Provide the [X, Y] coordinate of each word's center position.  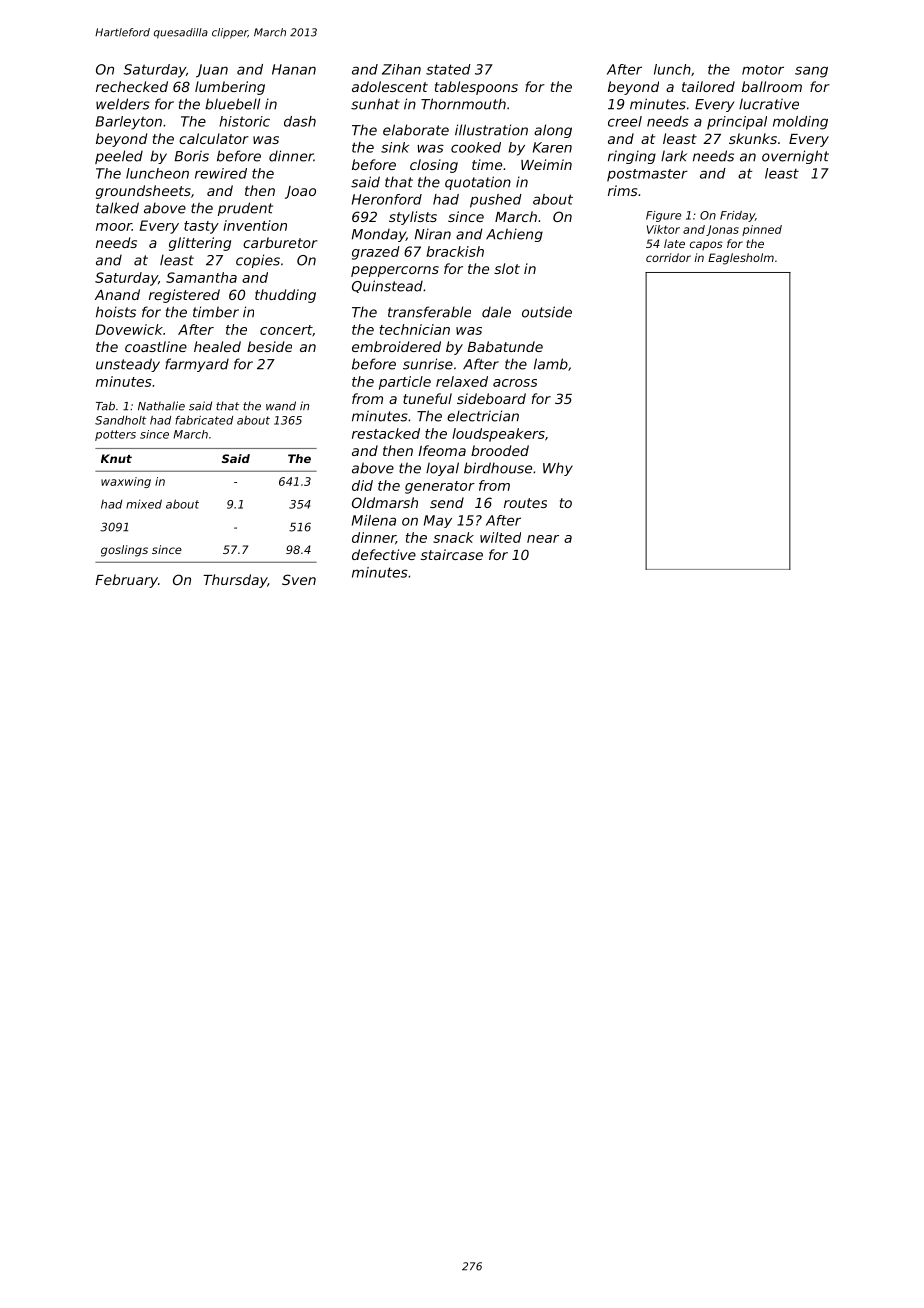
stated [448, 69]
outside [547, 312]
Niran [433, 234]
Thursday [235, 581]
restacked [386, 433]
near [543, 539]
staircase [452, 554]
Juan [212, 71]
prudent [245, 209]
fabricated [204, 420]
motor [763, 70]
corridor [668, 257]
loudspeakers [498, 435]
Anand [117, 294]
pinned [762, 230]
